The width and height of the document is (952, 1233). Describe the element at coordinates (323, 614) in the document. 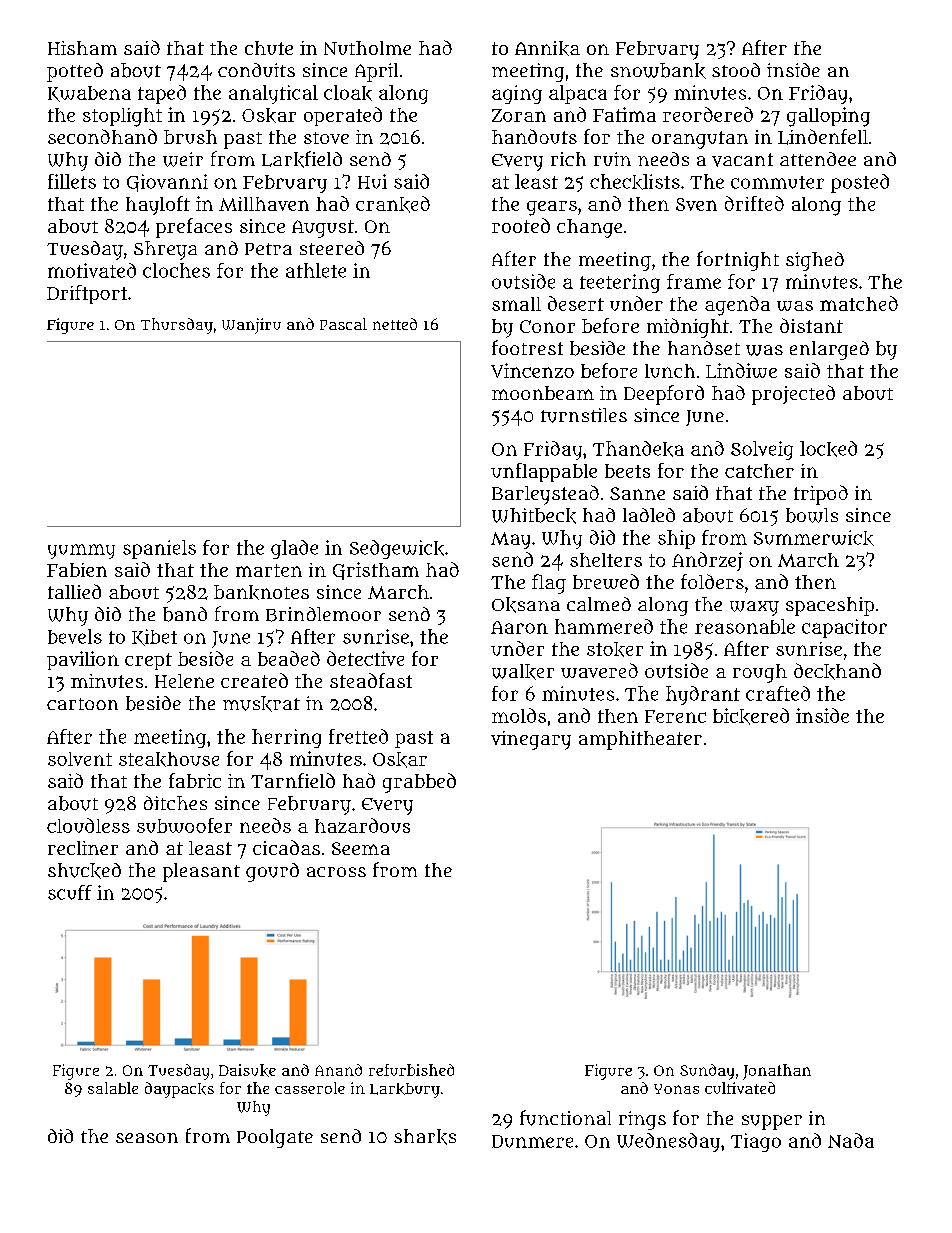

I see `Brindlemoor` at that location.
